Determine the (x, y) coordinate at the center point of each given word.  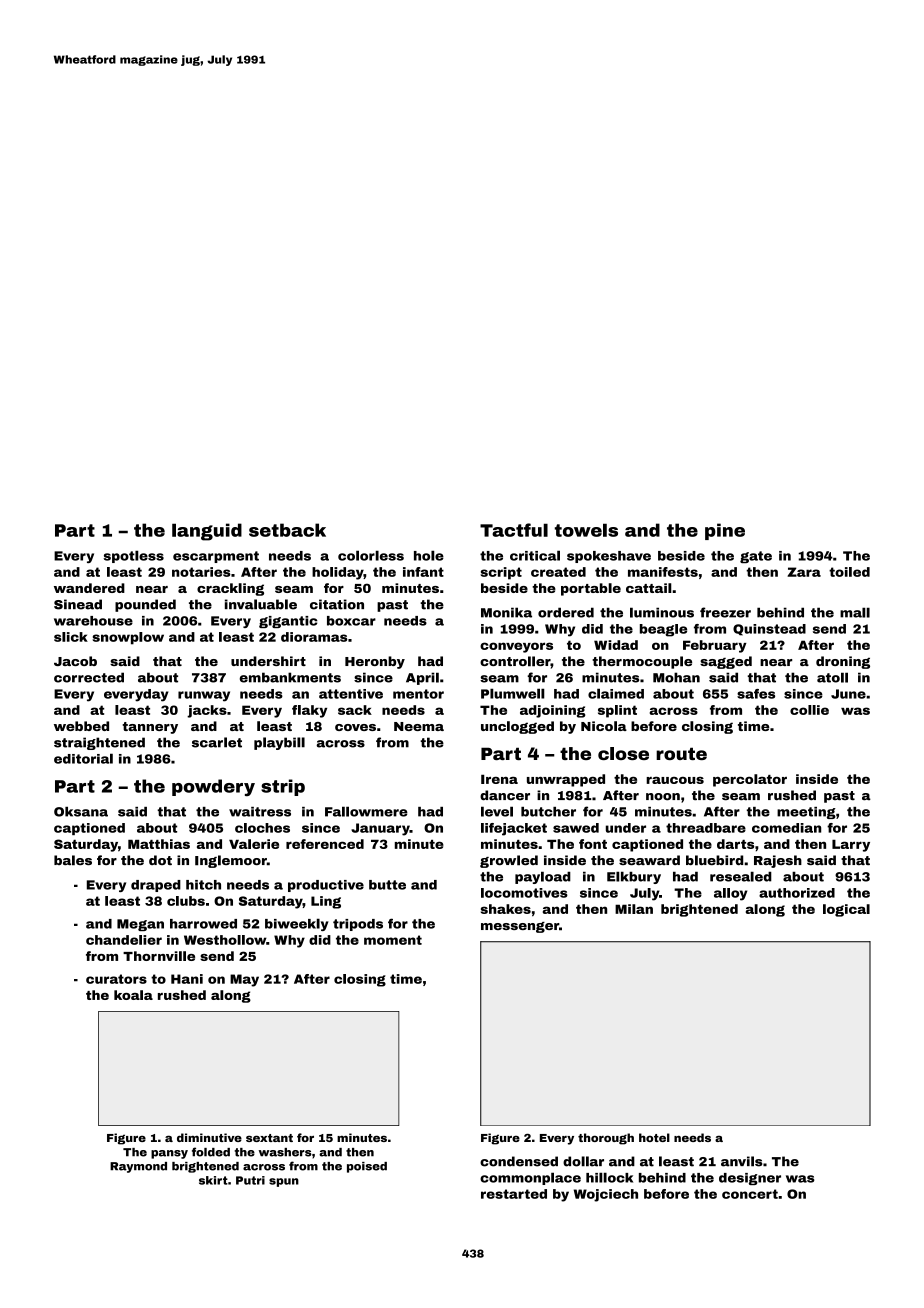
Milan (634, 909)
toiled (849, 572)
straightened (99, 743)
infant (423, 572)
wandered (89, 588)
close (623, 753)
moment (393, 940)
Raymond (138, 1167)
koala (133, 995)
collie (809, 710)
